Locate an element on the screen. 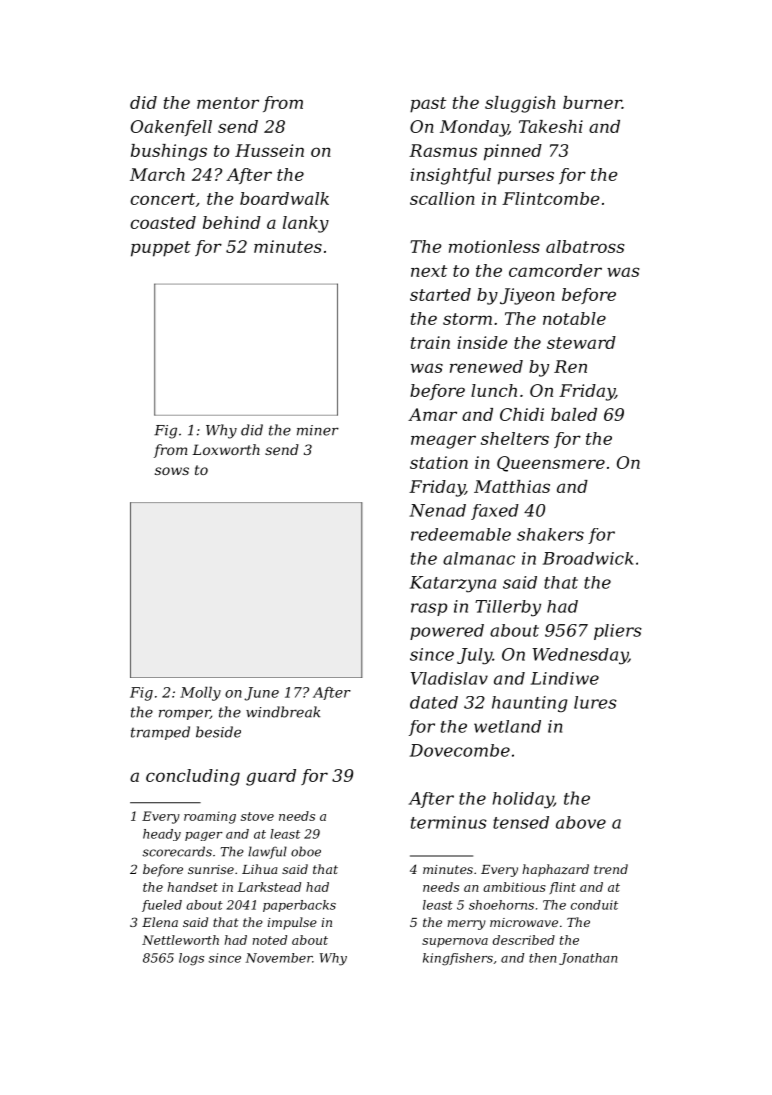  burner is located at coordinates (592, 102).
